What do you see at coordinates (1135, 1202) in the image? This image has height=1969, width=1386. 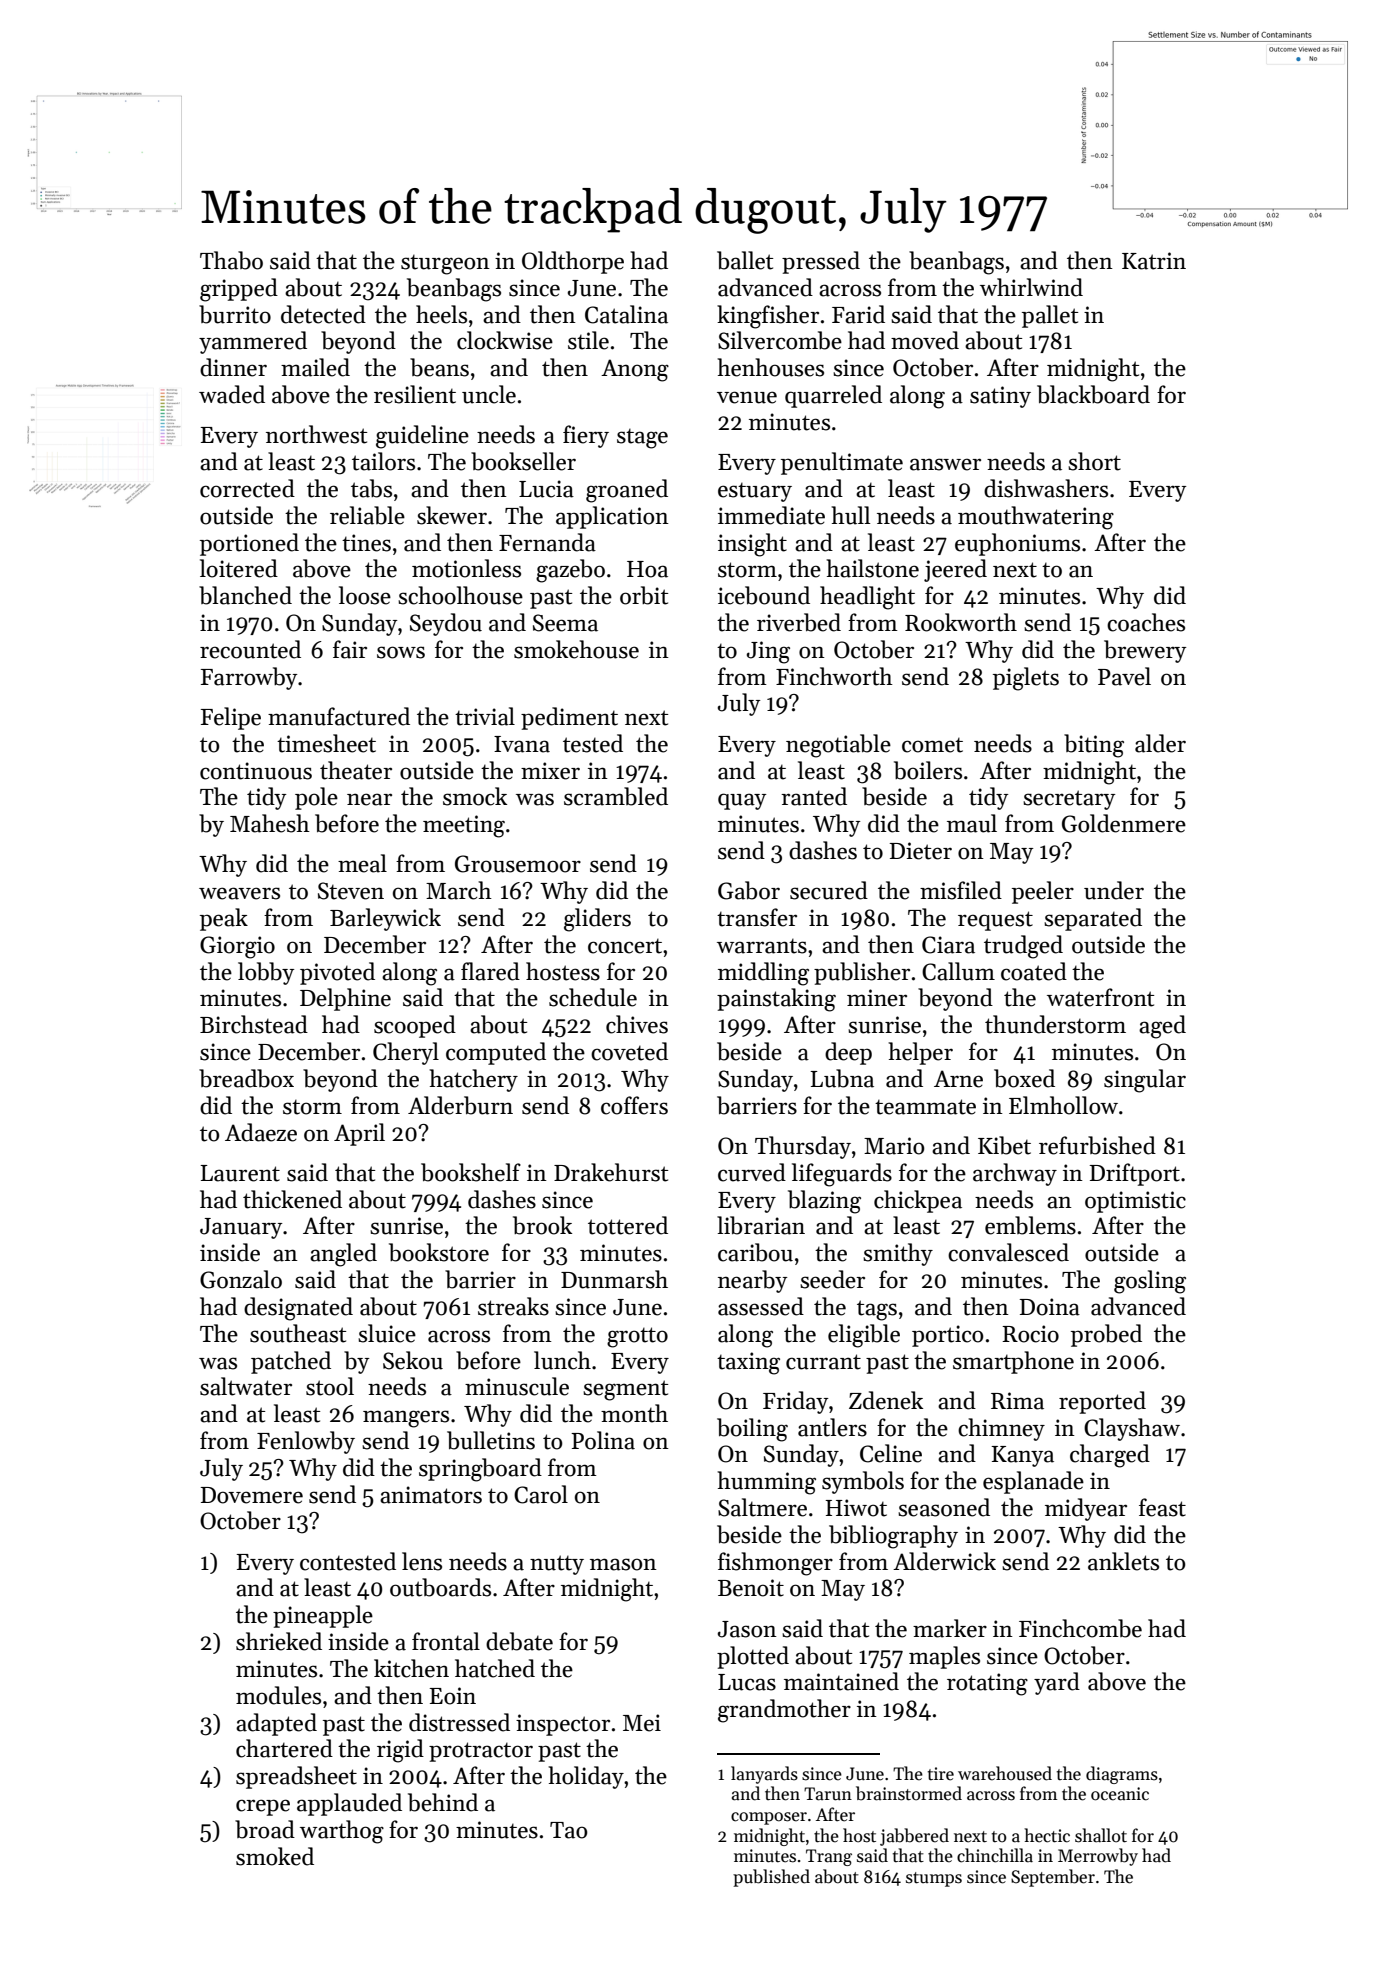 I see `optimistic` at bounding box center [1135, 1202].
